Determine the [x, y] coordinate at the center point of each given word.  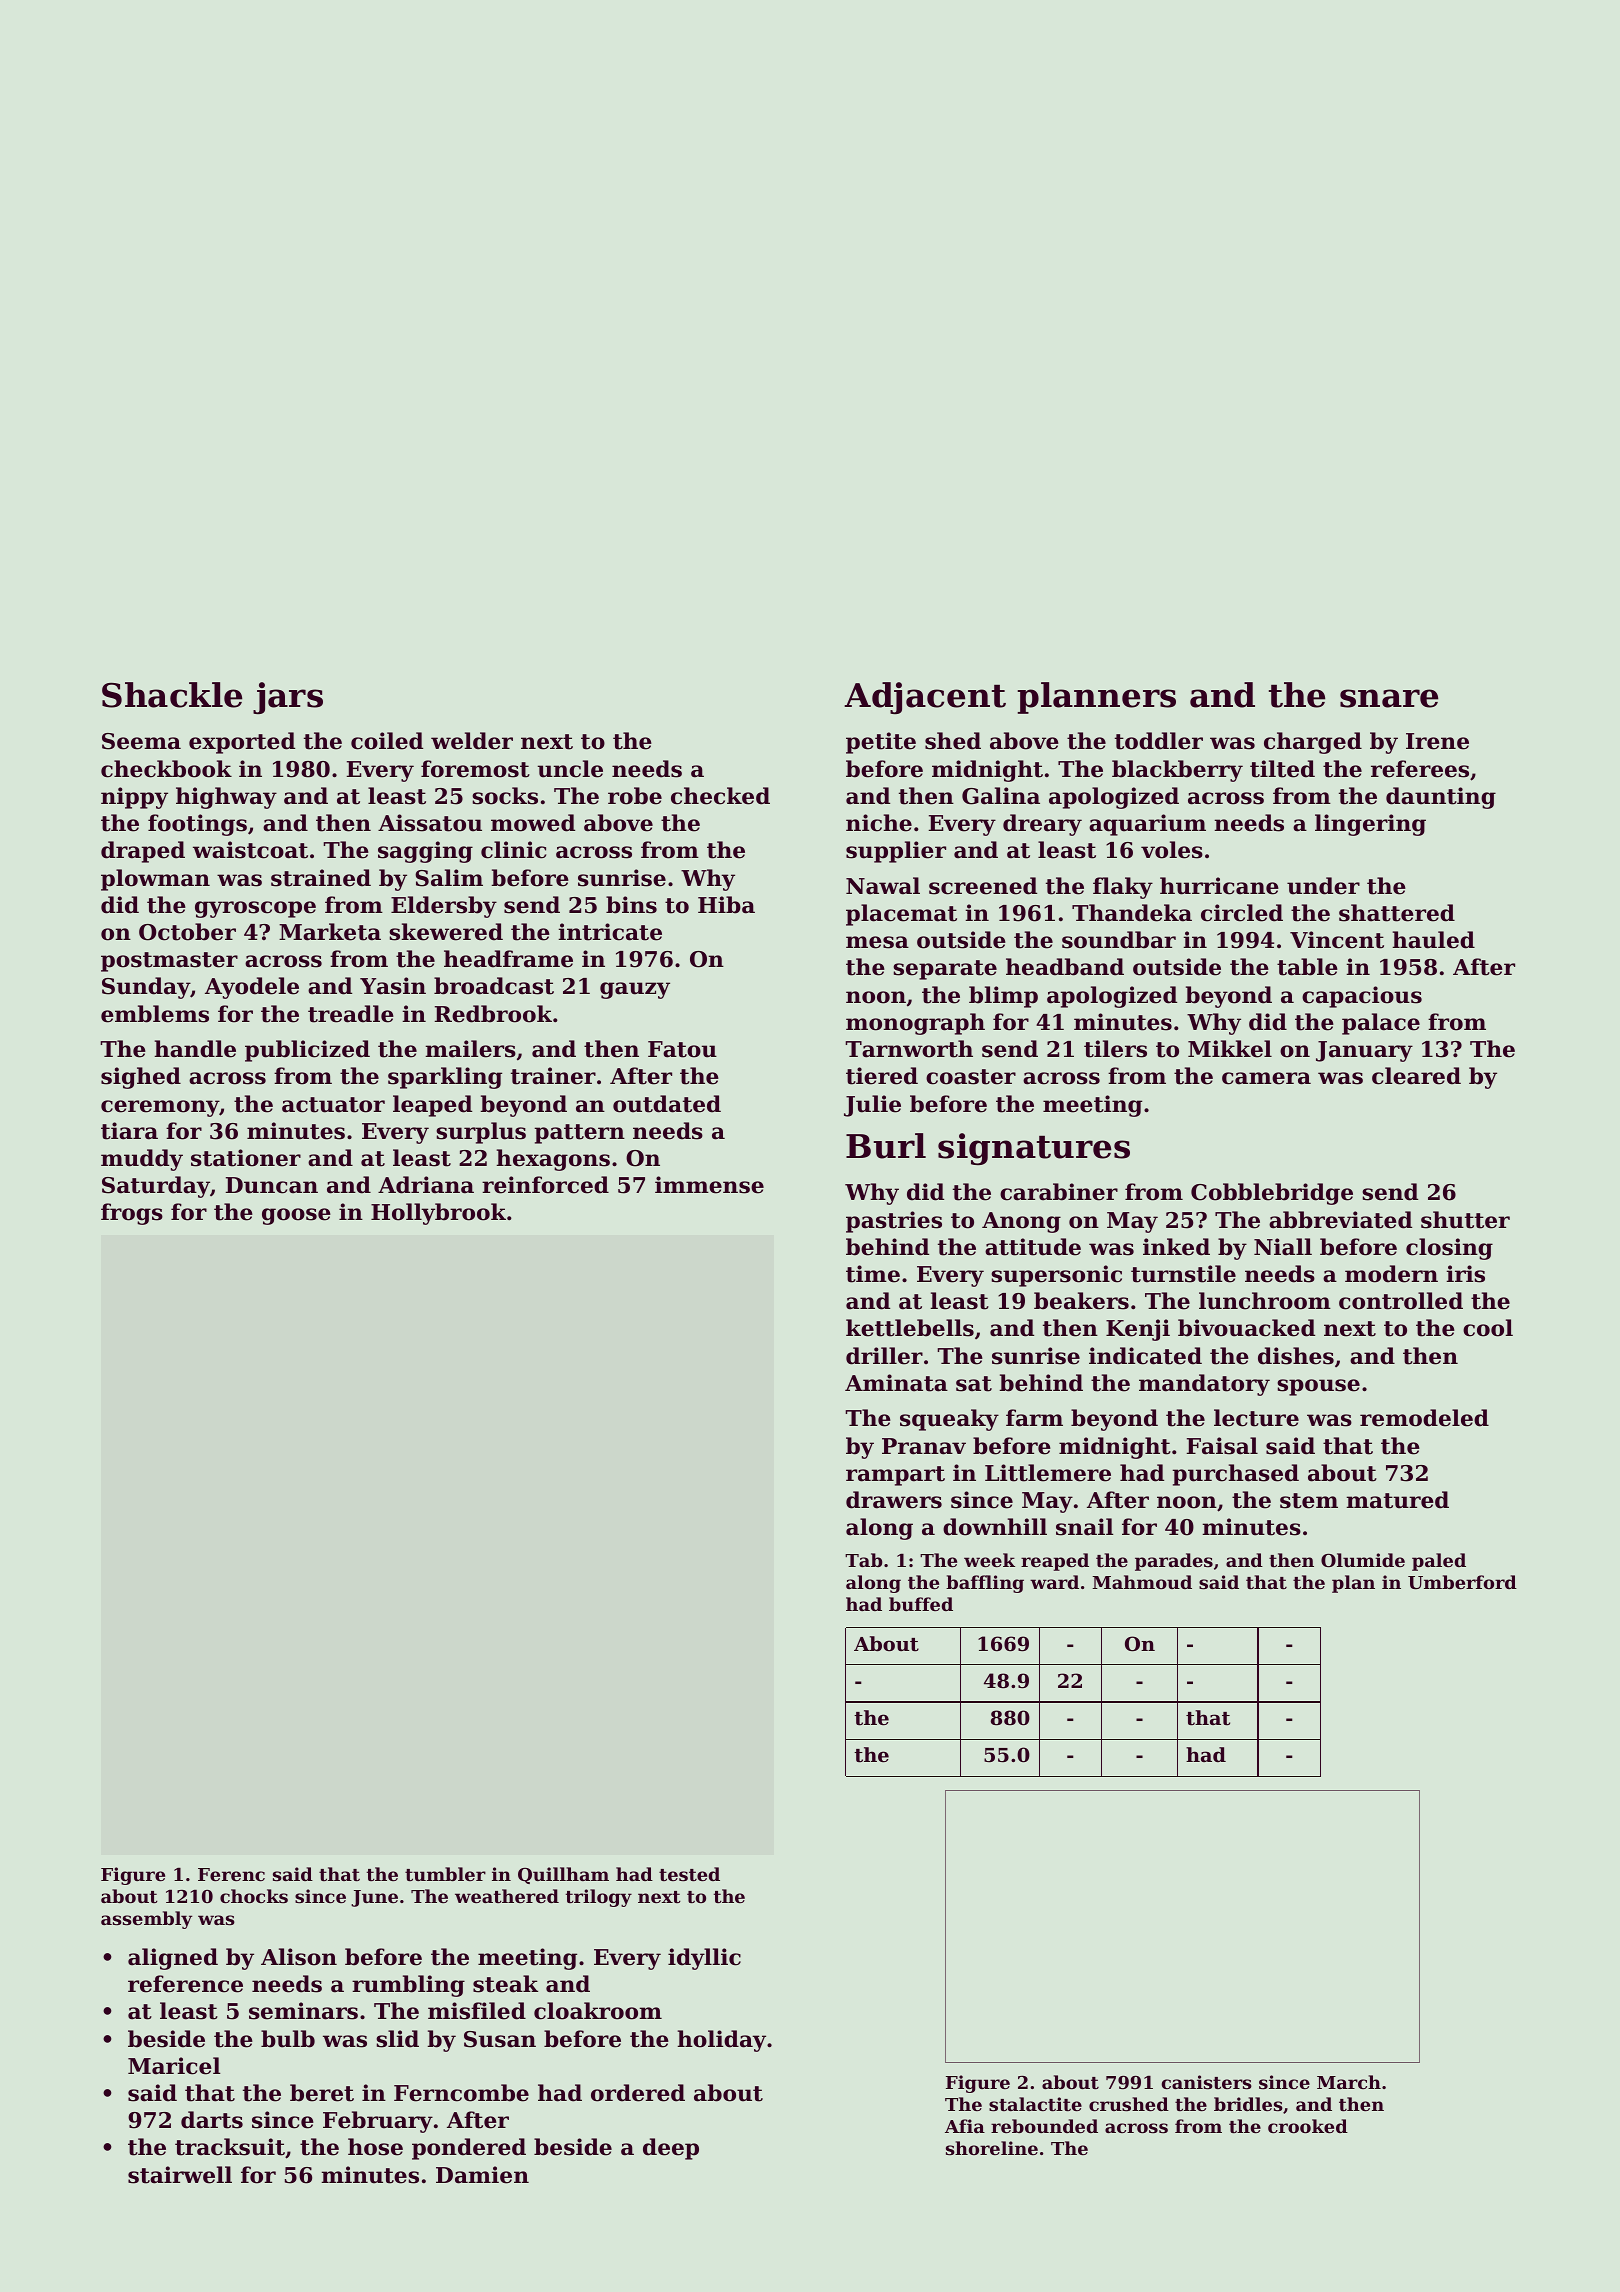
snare [1389, 698]
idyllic [704, 1959]
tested [689, 1874]
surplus [481, 1133]
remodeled [1424, 1418]
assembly [146, 1920]
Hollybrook [438, 1214]
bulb [288, 2039]
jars [288, 698]
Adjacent [925, 698]
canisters [1207, 2082]
